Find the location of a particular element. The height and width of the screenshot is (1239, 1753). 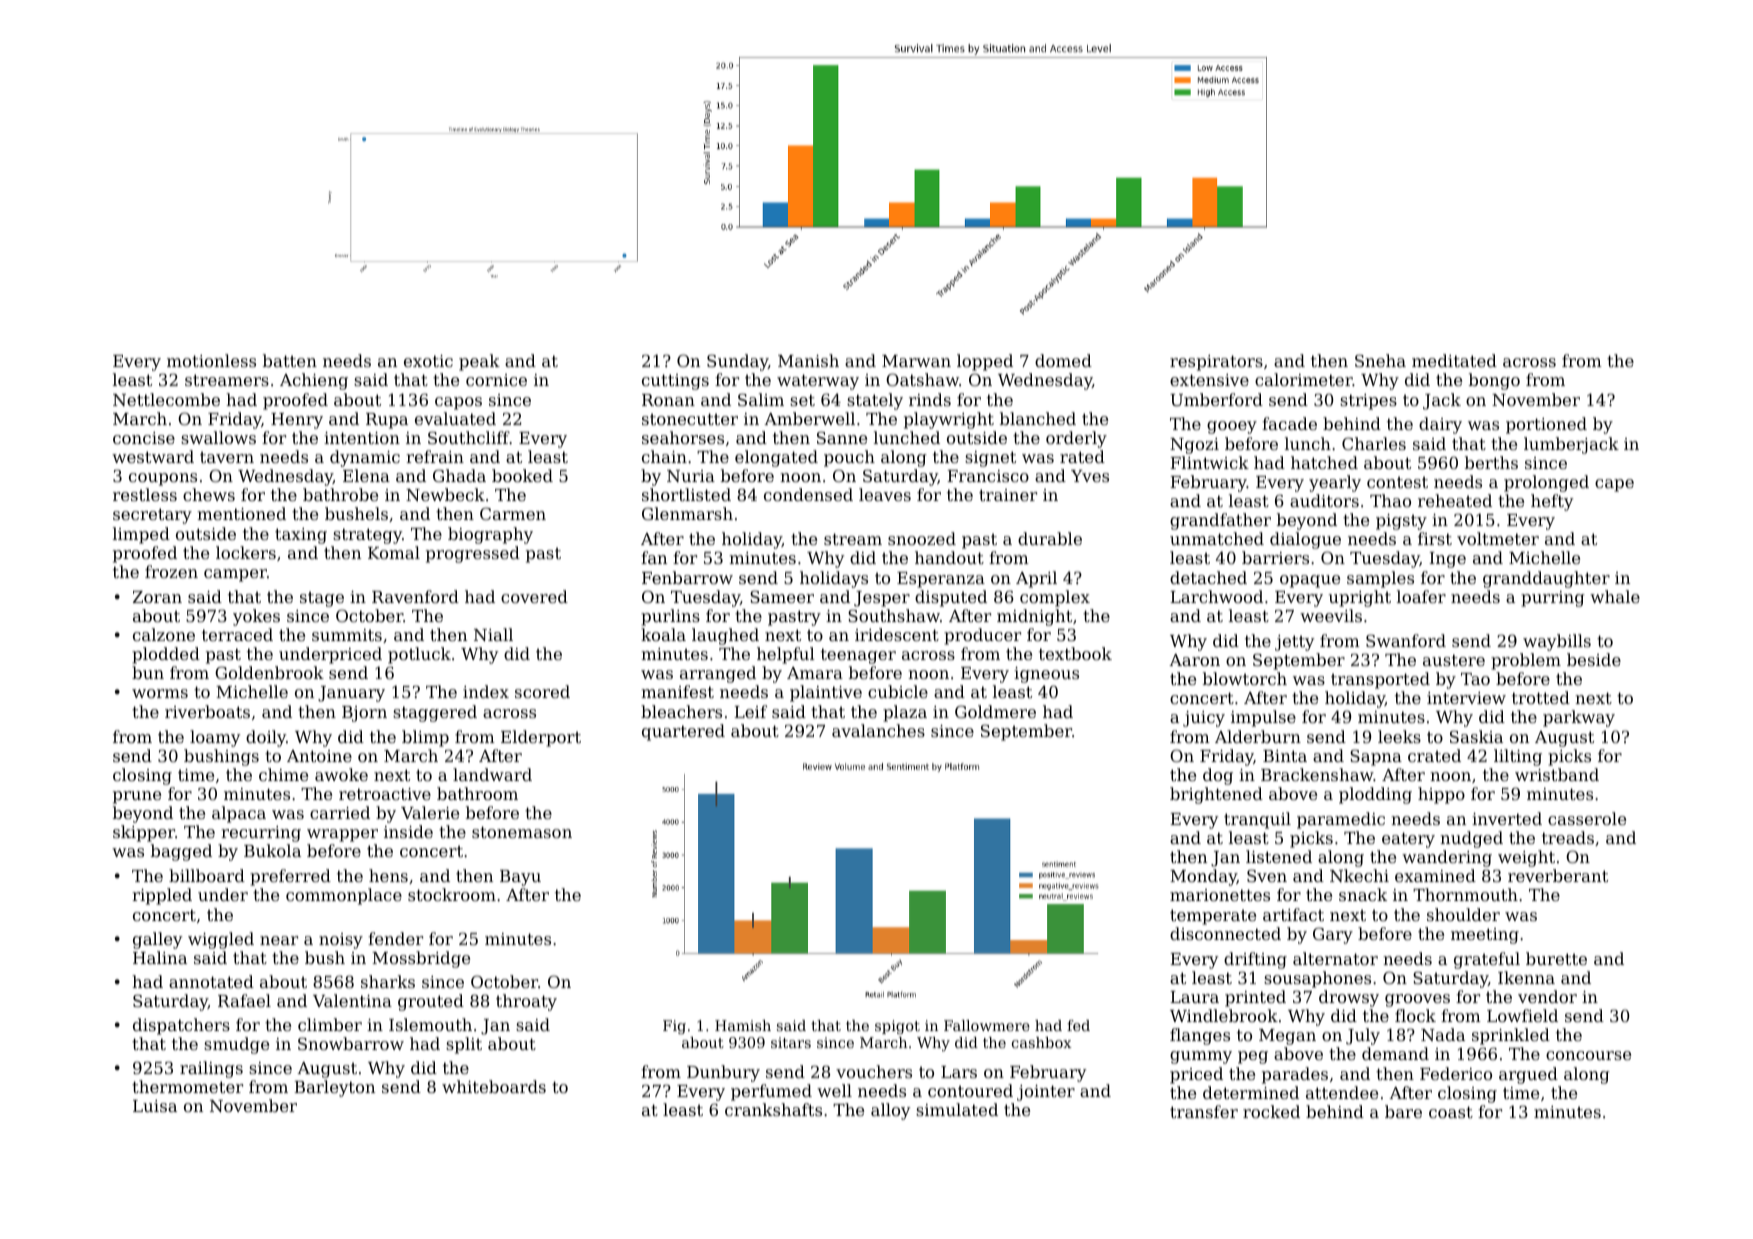

bathrobe is located at coordinates (340, 494).
